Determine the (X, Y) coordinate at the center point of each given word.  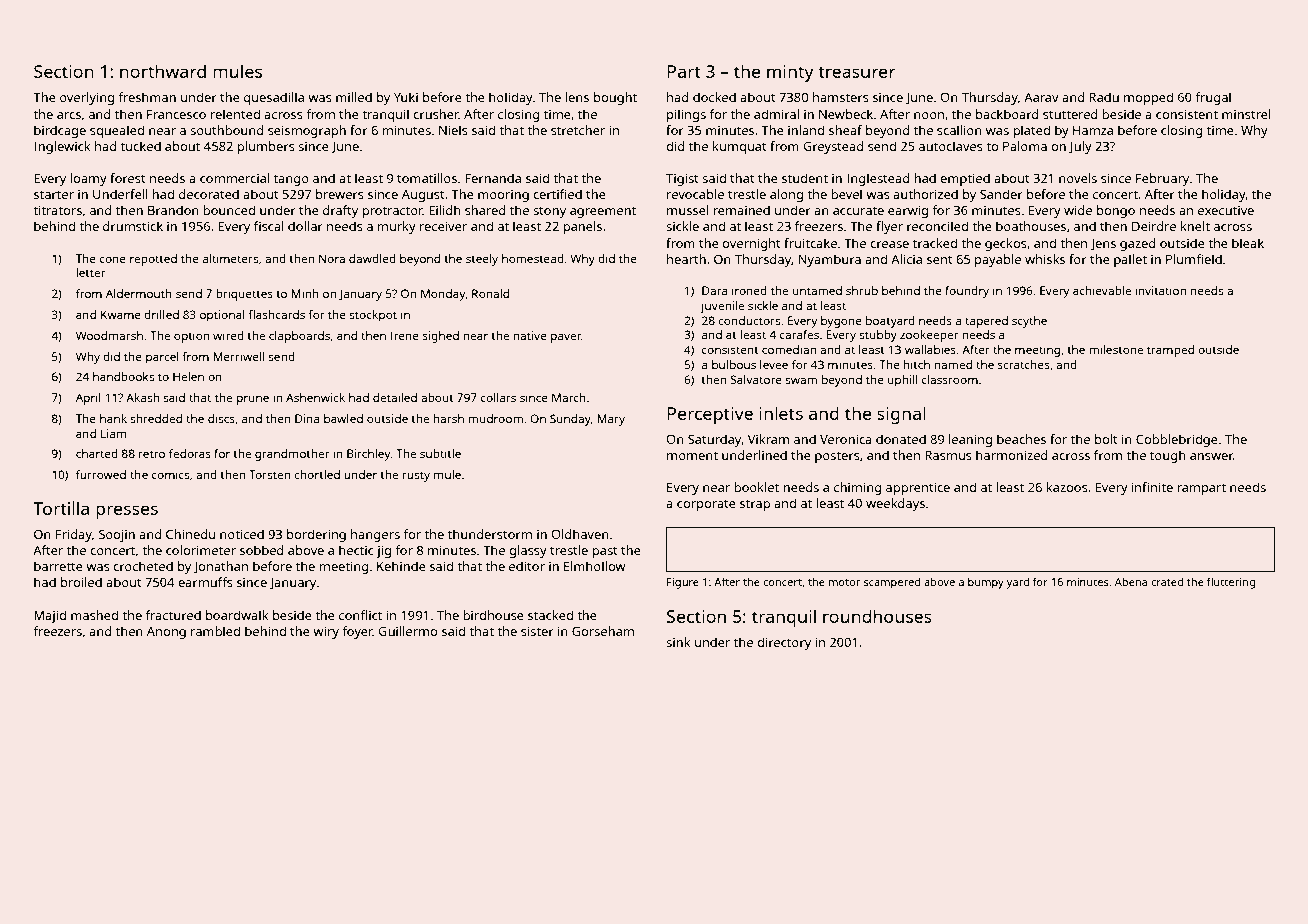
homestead (533, 258)
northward (163, 71)
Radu (1104, 97)
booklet (756, 487)
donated (901, 439)
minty (790, 73)
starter (54, 194)
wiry (326, 632)
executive (1226, 210)
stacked (550, 615)
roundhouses (877, 616)
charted (97, 453)
